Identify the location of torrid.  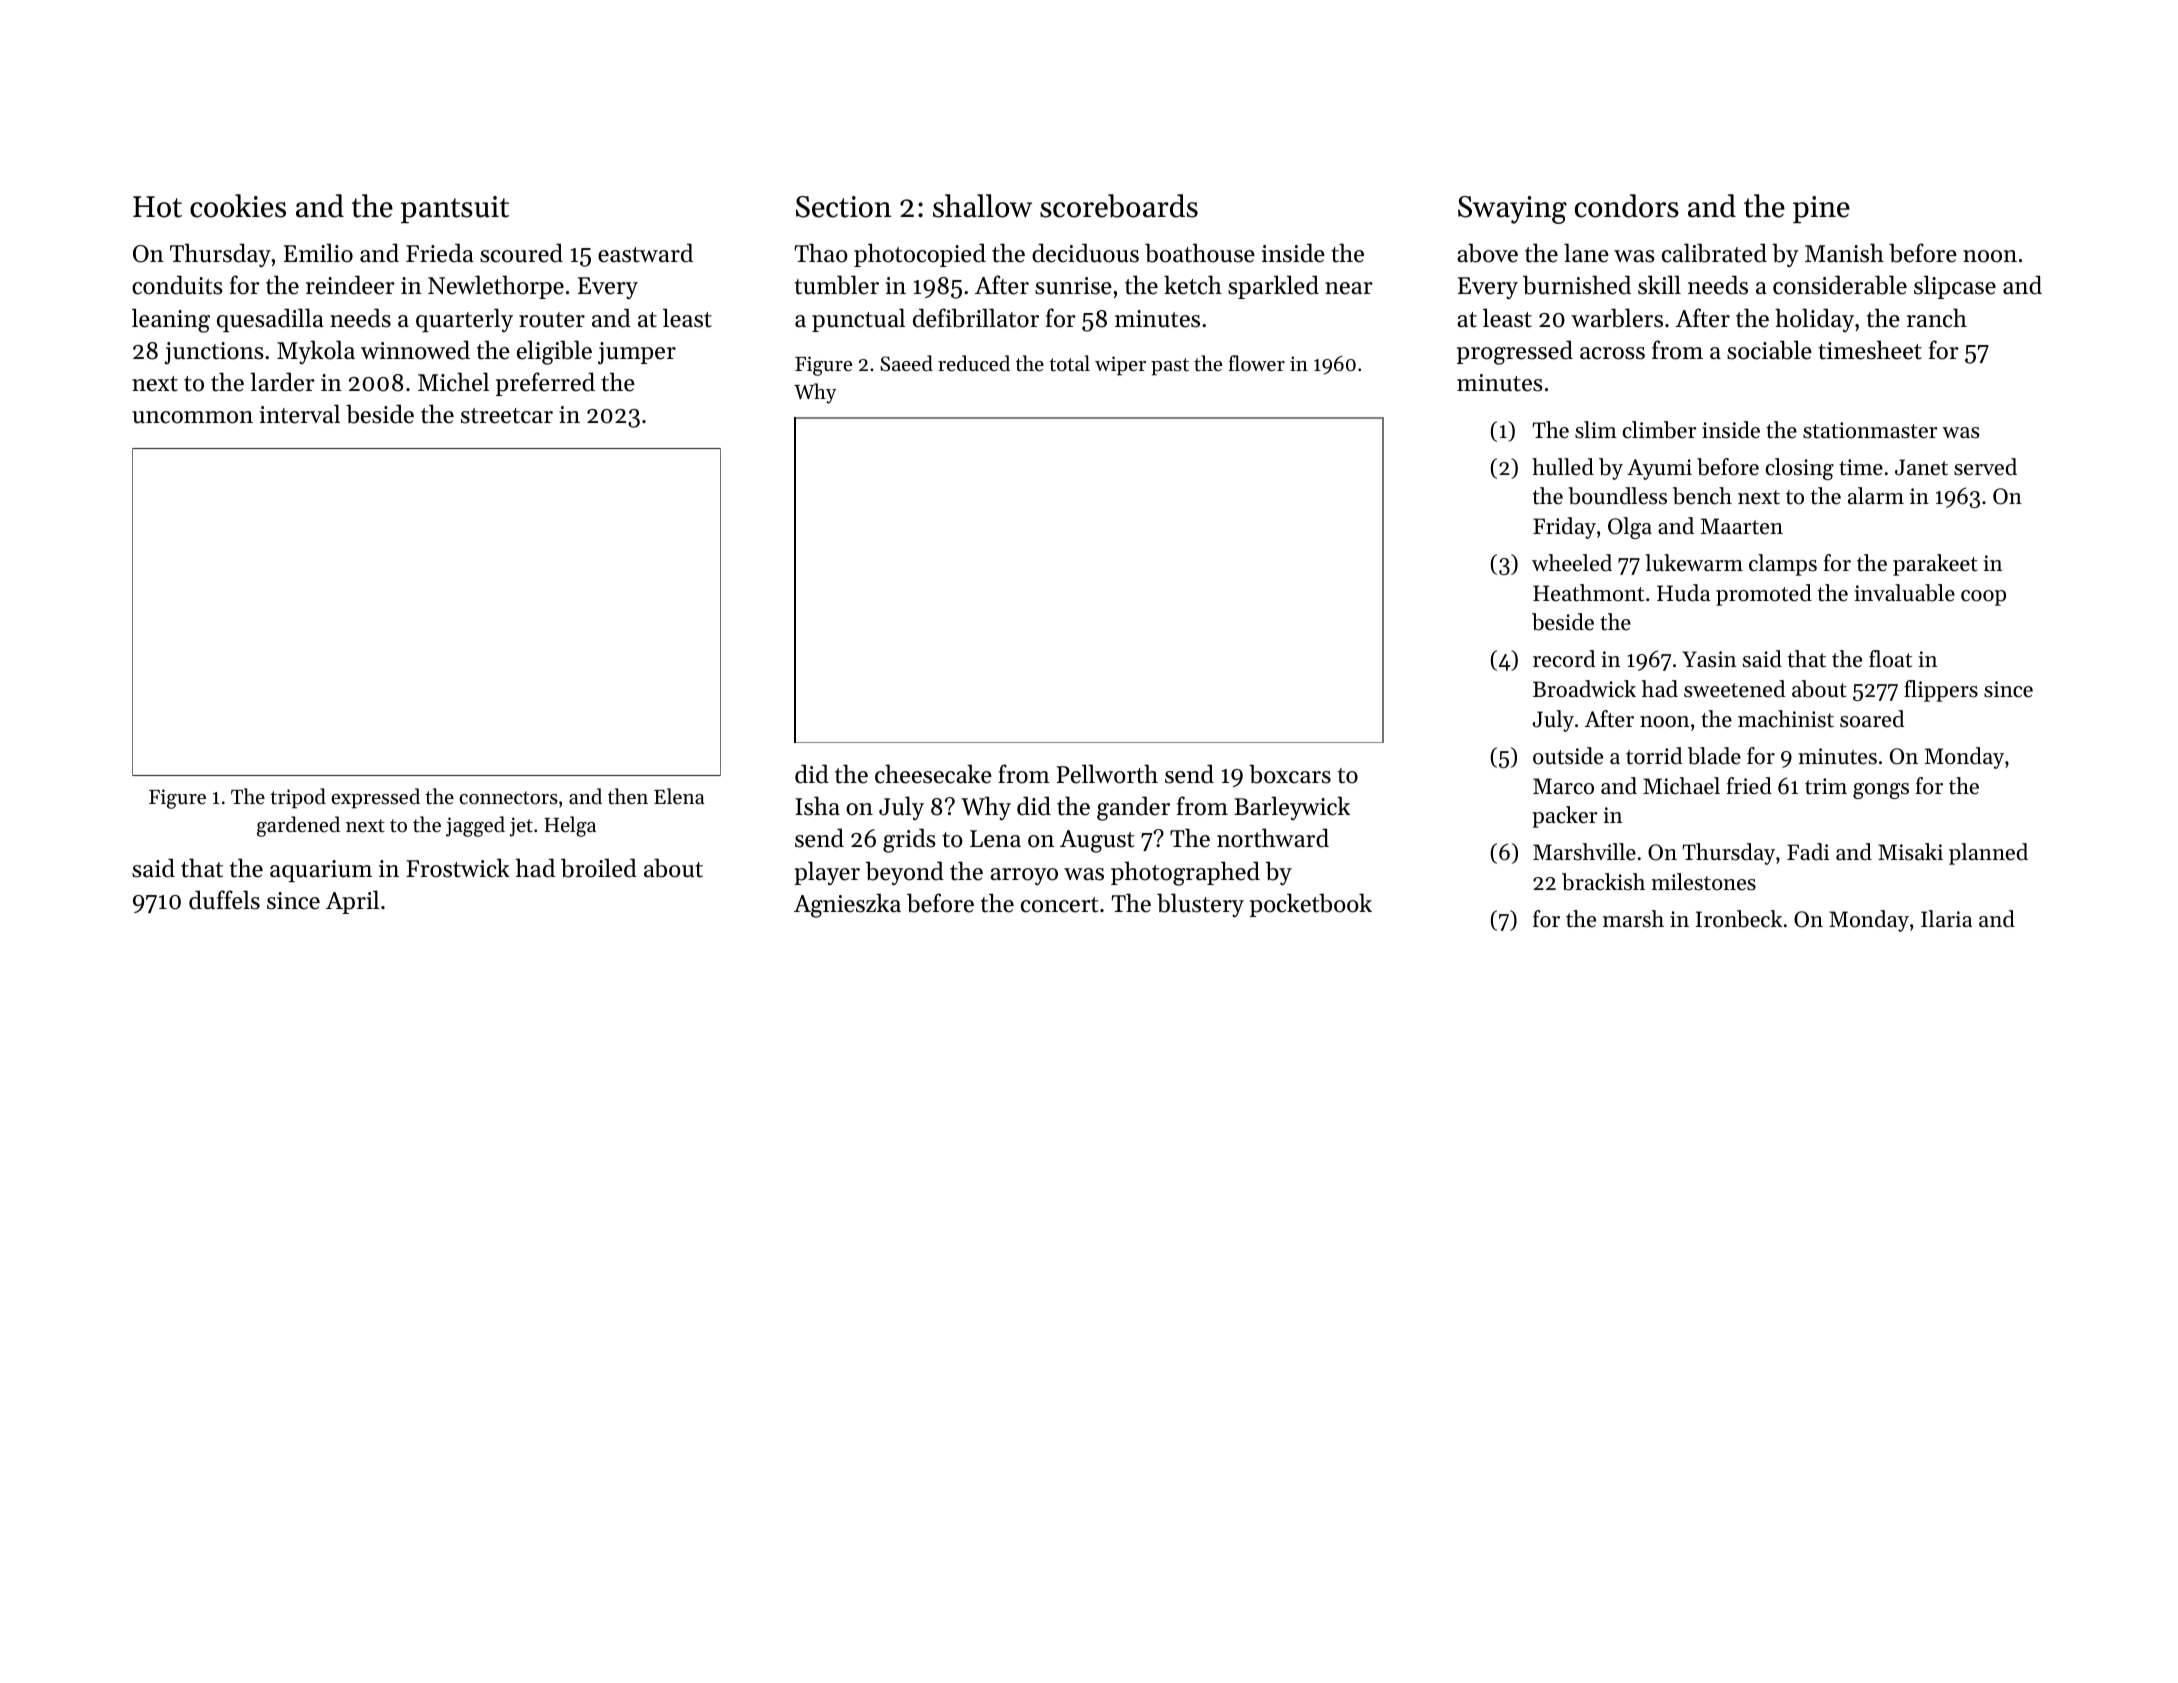
(1654, 756).
